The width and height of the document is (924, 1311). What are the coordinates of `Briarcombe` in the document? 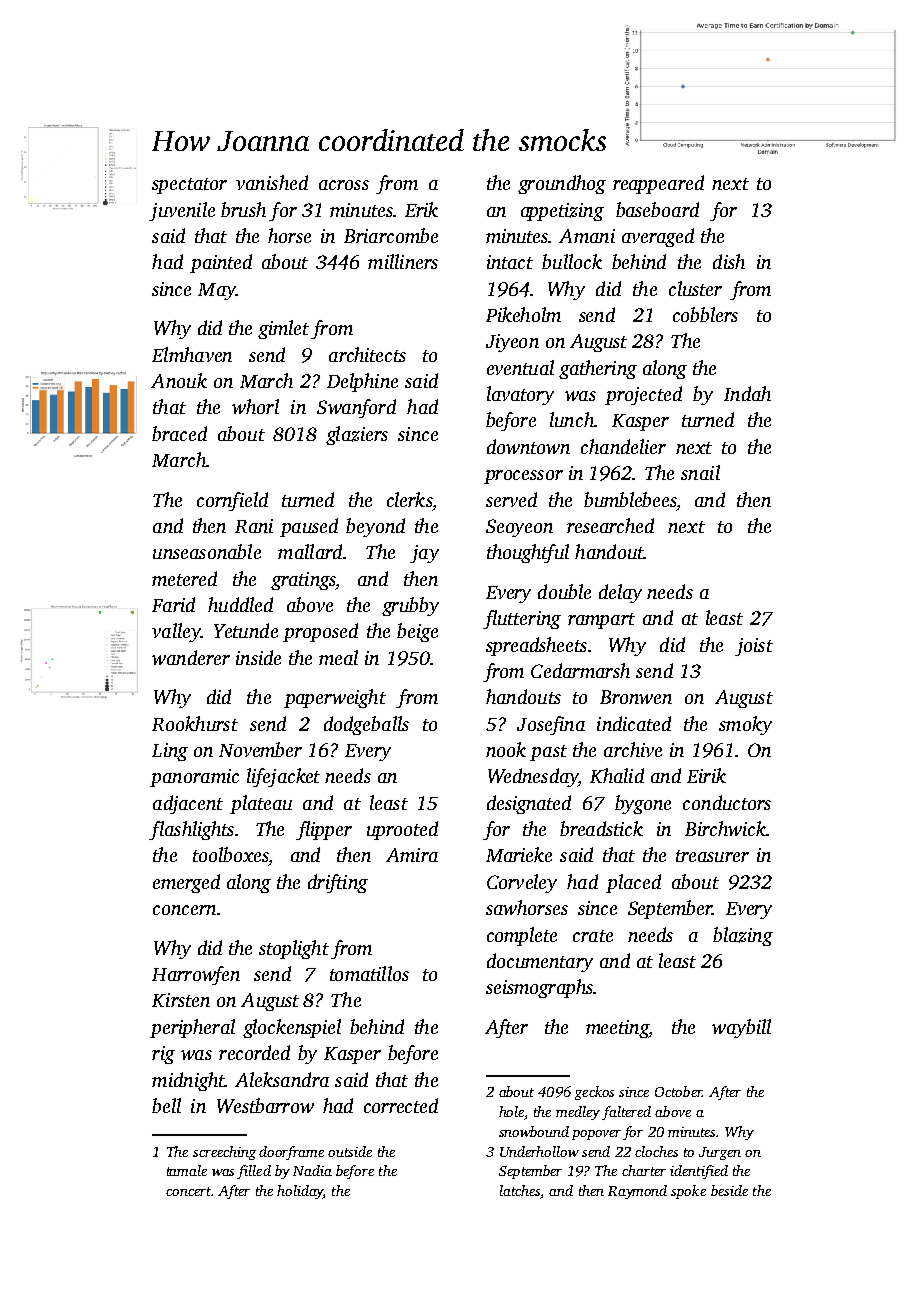 It's located at (391, 235).
